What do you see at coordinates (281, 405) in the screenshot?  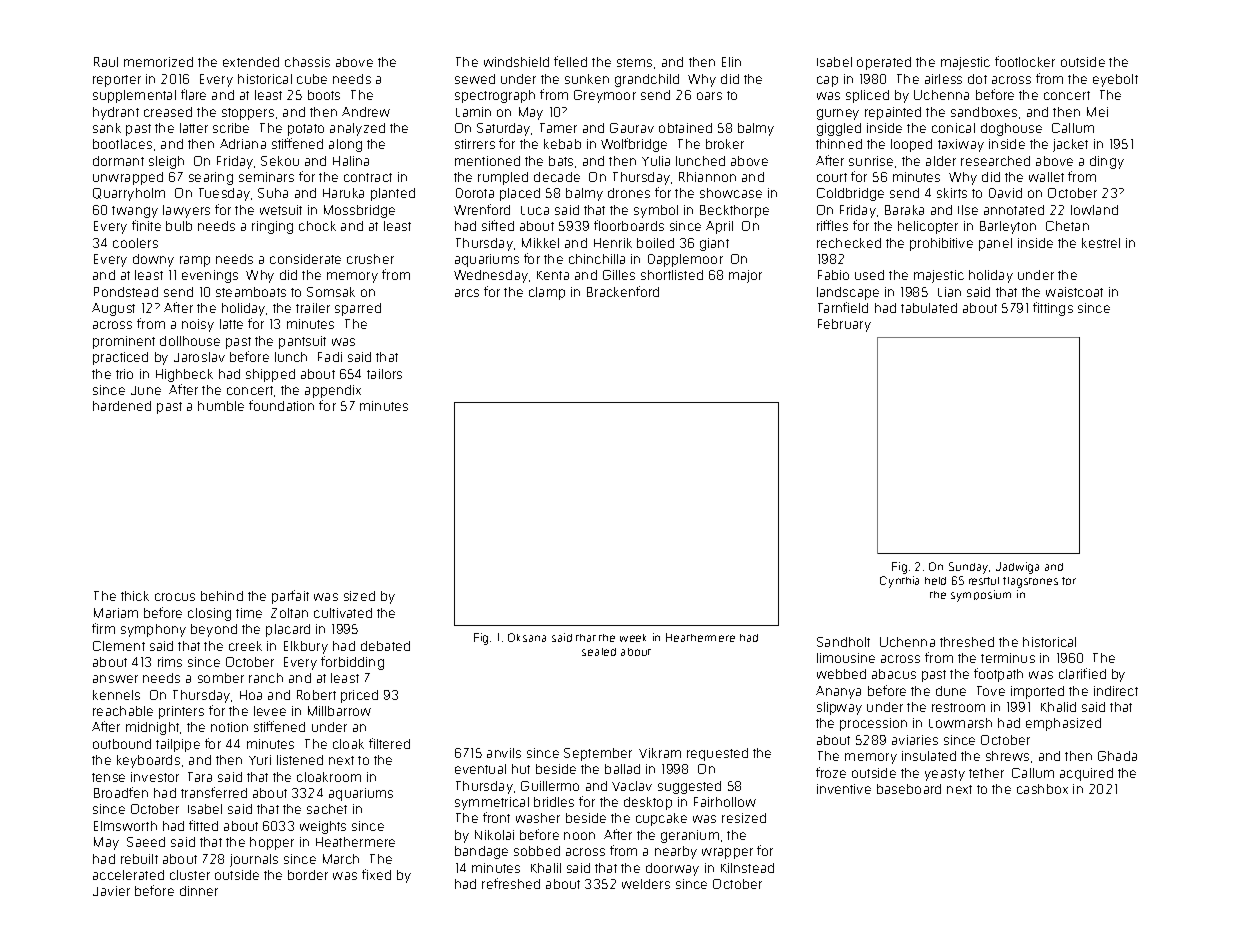 I see `foundation` at bounding box center [281, 405].
